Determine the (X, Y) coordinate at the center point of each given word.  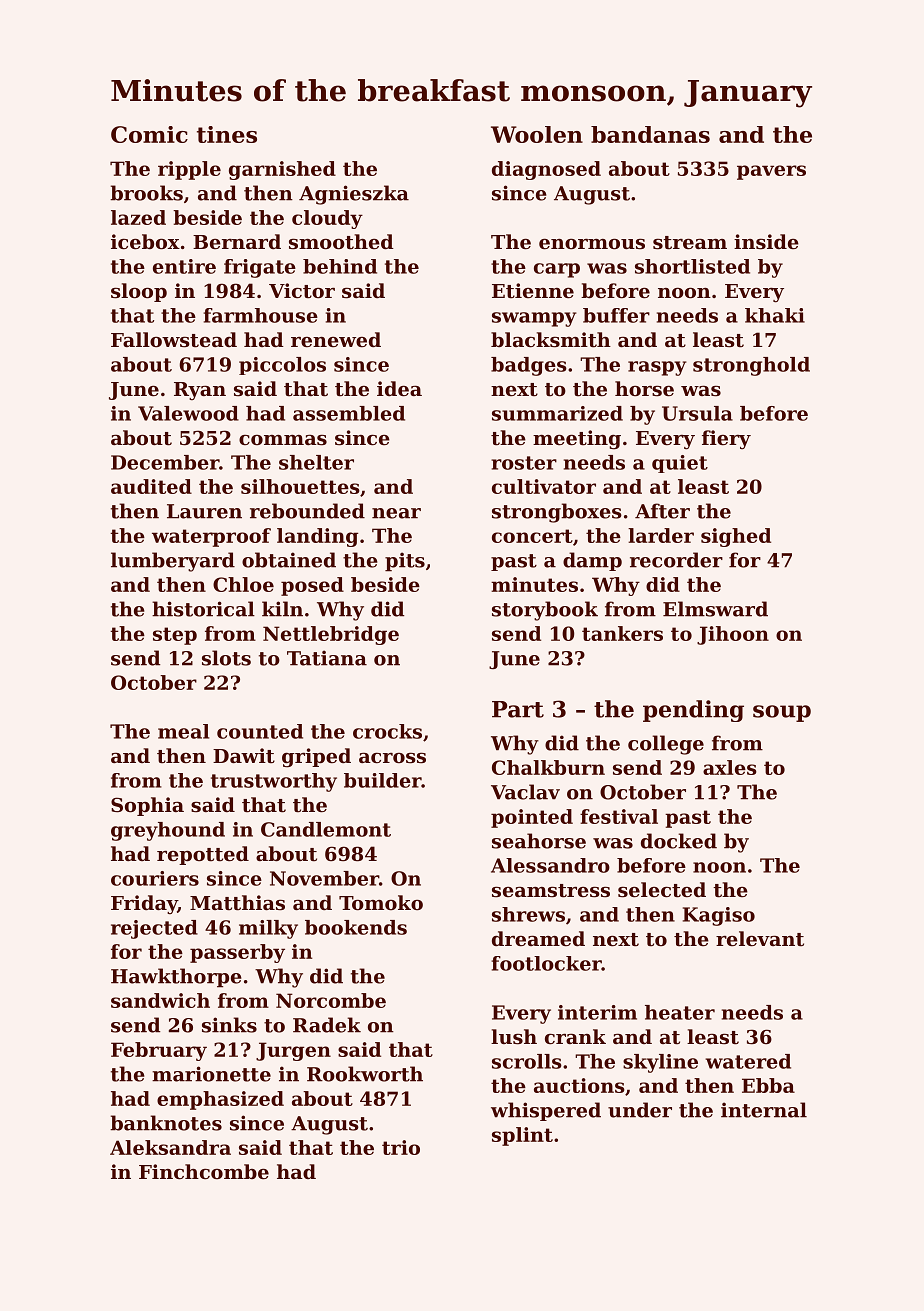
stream (690, 243)
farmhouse (260, 315)
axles (730, 767)
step (175, 636)
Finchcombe (204, 1171)
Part (518, 709)
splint (522, 1136)
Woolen (537, 134)
